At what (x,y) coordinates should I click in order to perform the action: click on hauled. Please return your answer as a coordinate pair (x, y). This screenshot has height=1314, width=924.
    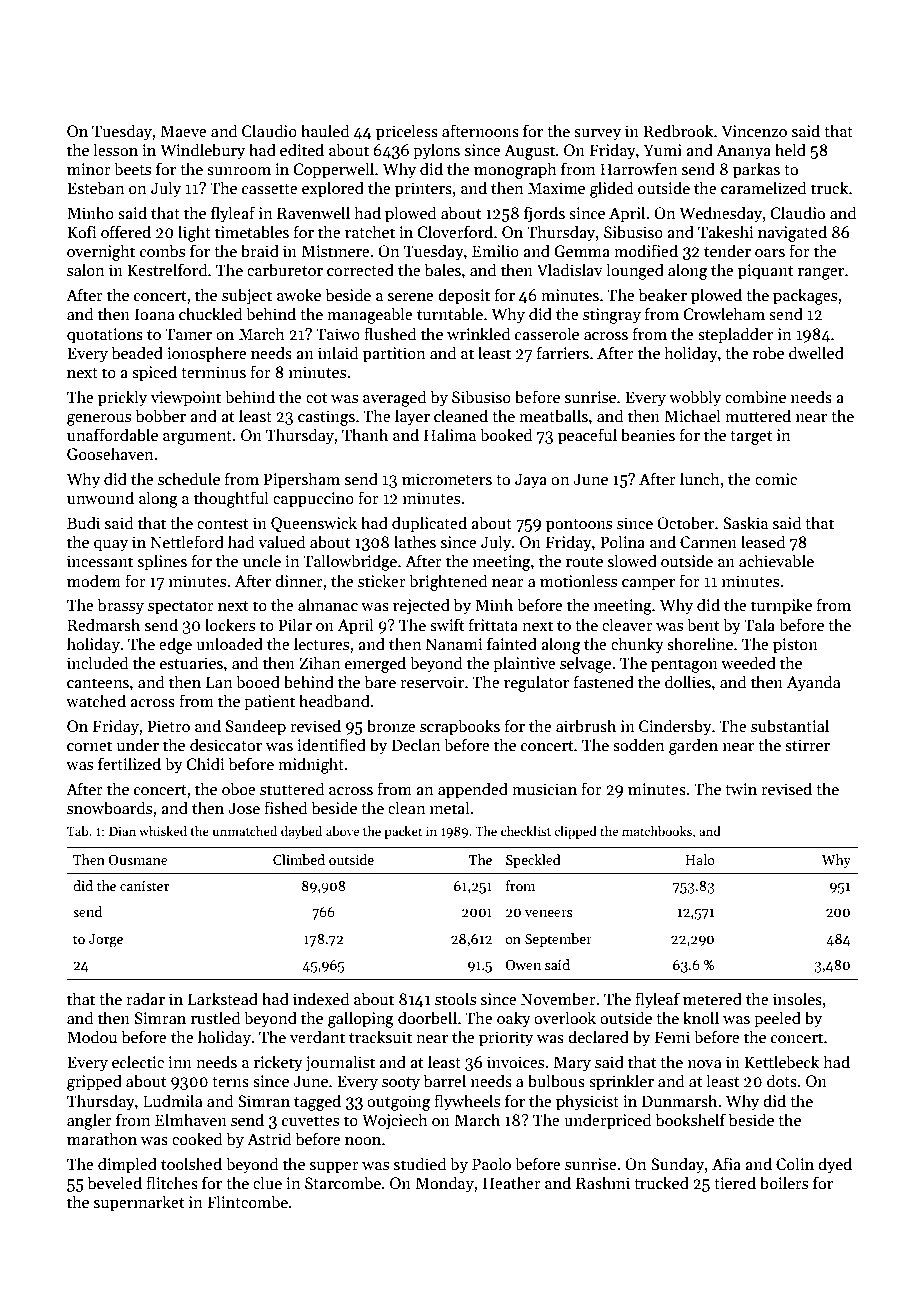
    Looking at the image, I should click on (325, 130).
